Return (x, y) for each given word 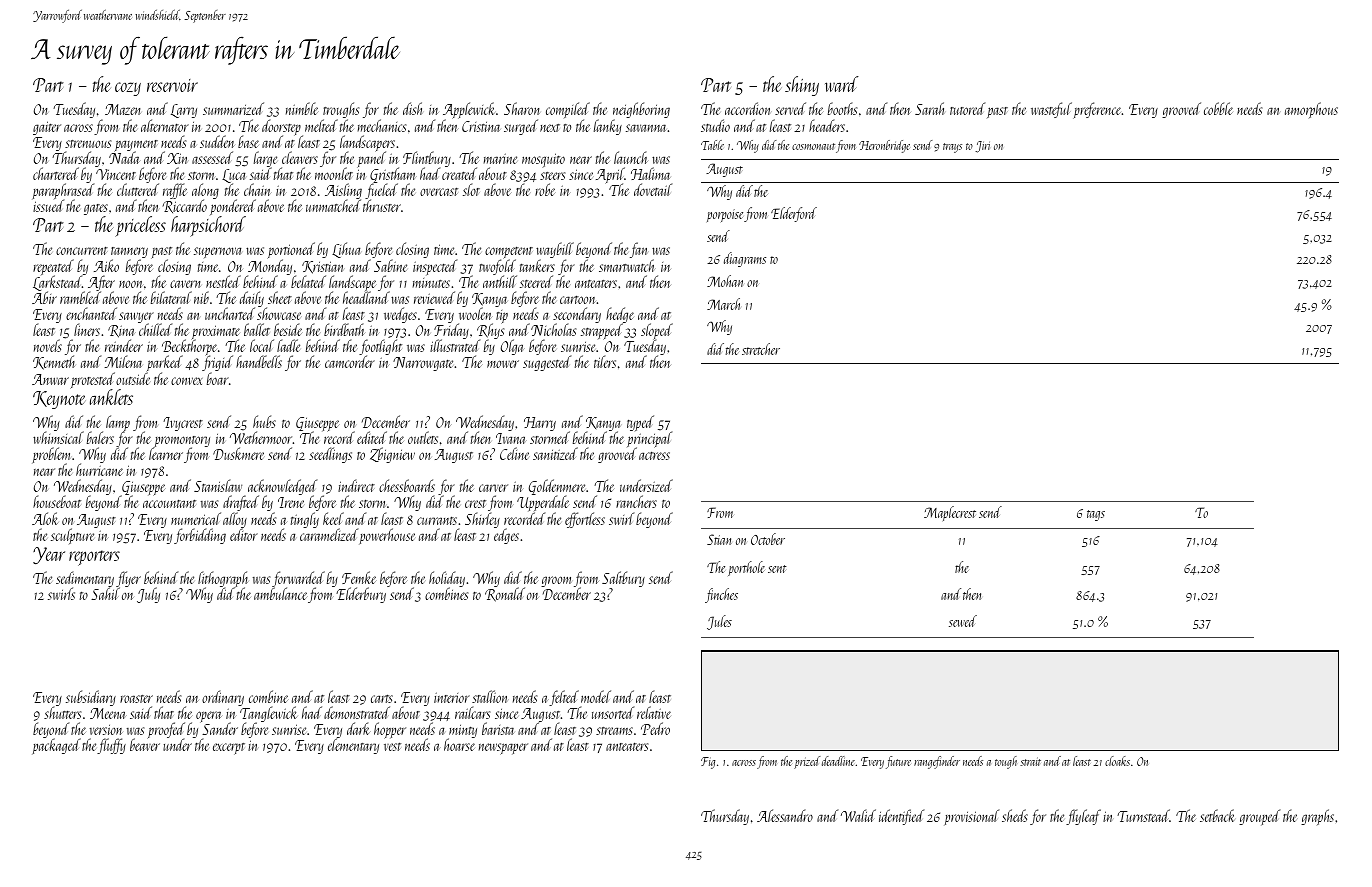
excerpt (229, 749)
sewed (963, 621)
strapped (602, 332)
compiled (568, 111)
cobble (1218, 108)
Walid (858, 815)
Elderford (794, 214)
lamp (118, 423)
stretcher (761, 349)
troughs (341, 110)
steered (536, 281)
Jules (719, 622)
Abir (44, 297)
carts (382, 699)
